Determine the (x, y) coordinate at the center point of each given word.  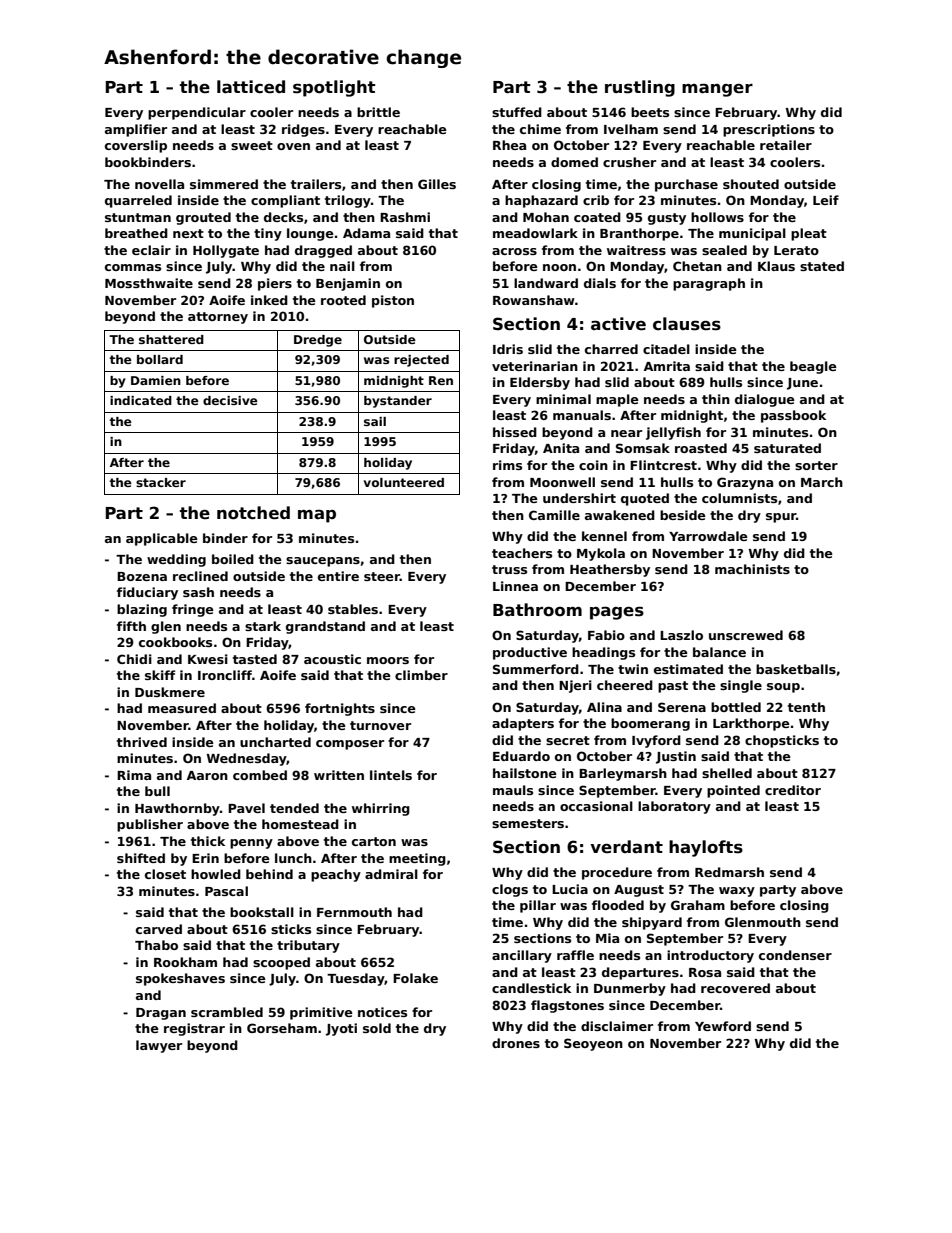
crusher (629, 162)
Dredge (318, 341)
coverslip (136, 146)
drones (516, 1043)
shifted (141, 858)
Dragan (161, 1014)
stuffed (517, 112)
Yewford (723, 1026)
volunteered (404, 482)
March (822, 482)
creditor (793, 790)
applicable (162, 539)
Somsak (643, 448)
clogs (510, 890)
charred (611, 349)
